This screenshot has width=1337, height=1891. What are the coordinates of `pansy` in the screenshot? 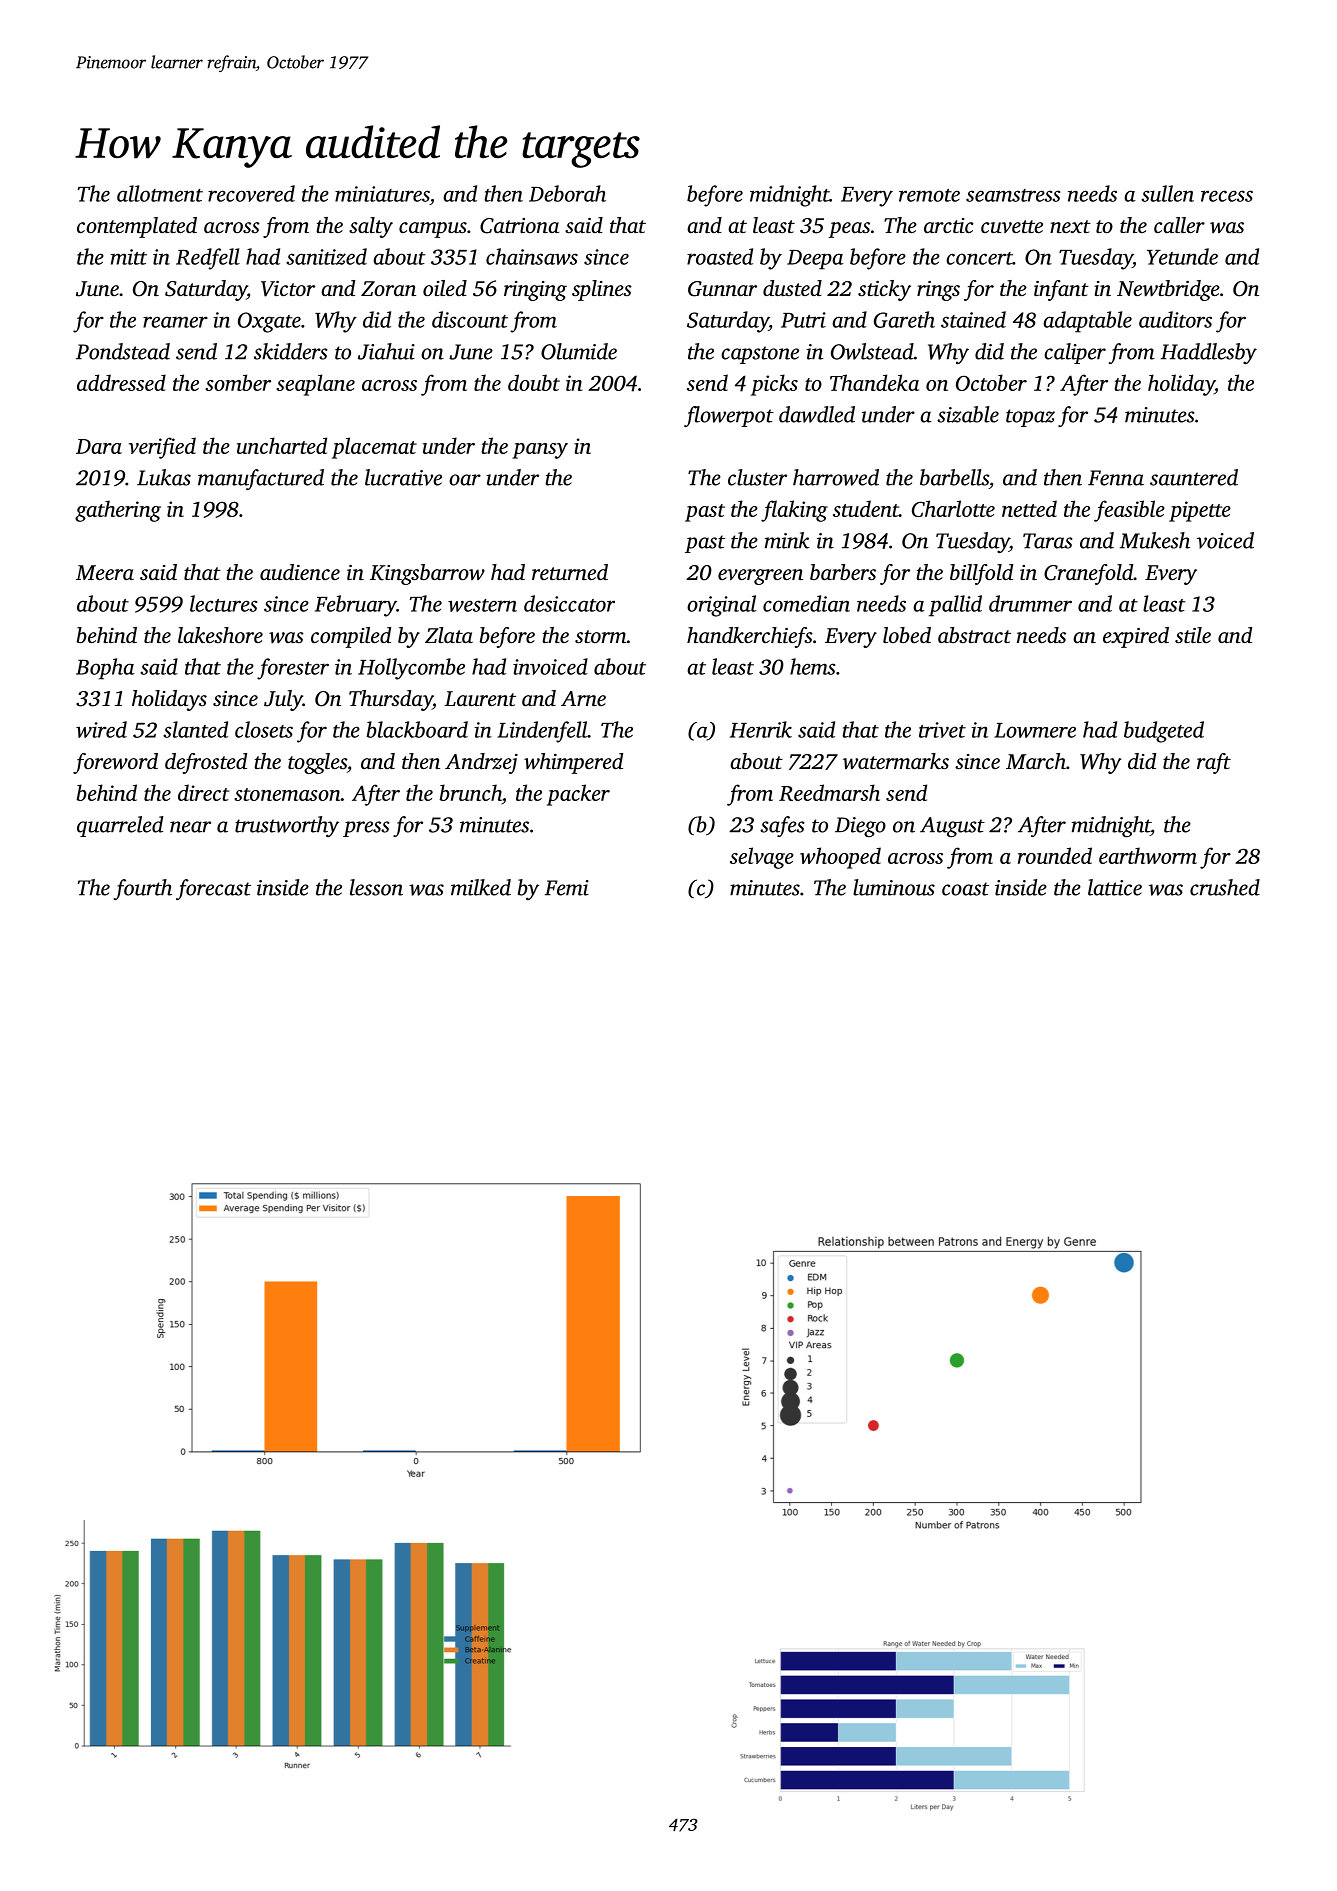 It's located at (540, 451).
